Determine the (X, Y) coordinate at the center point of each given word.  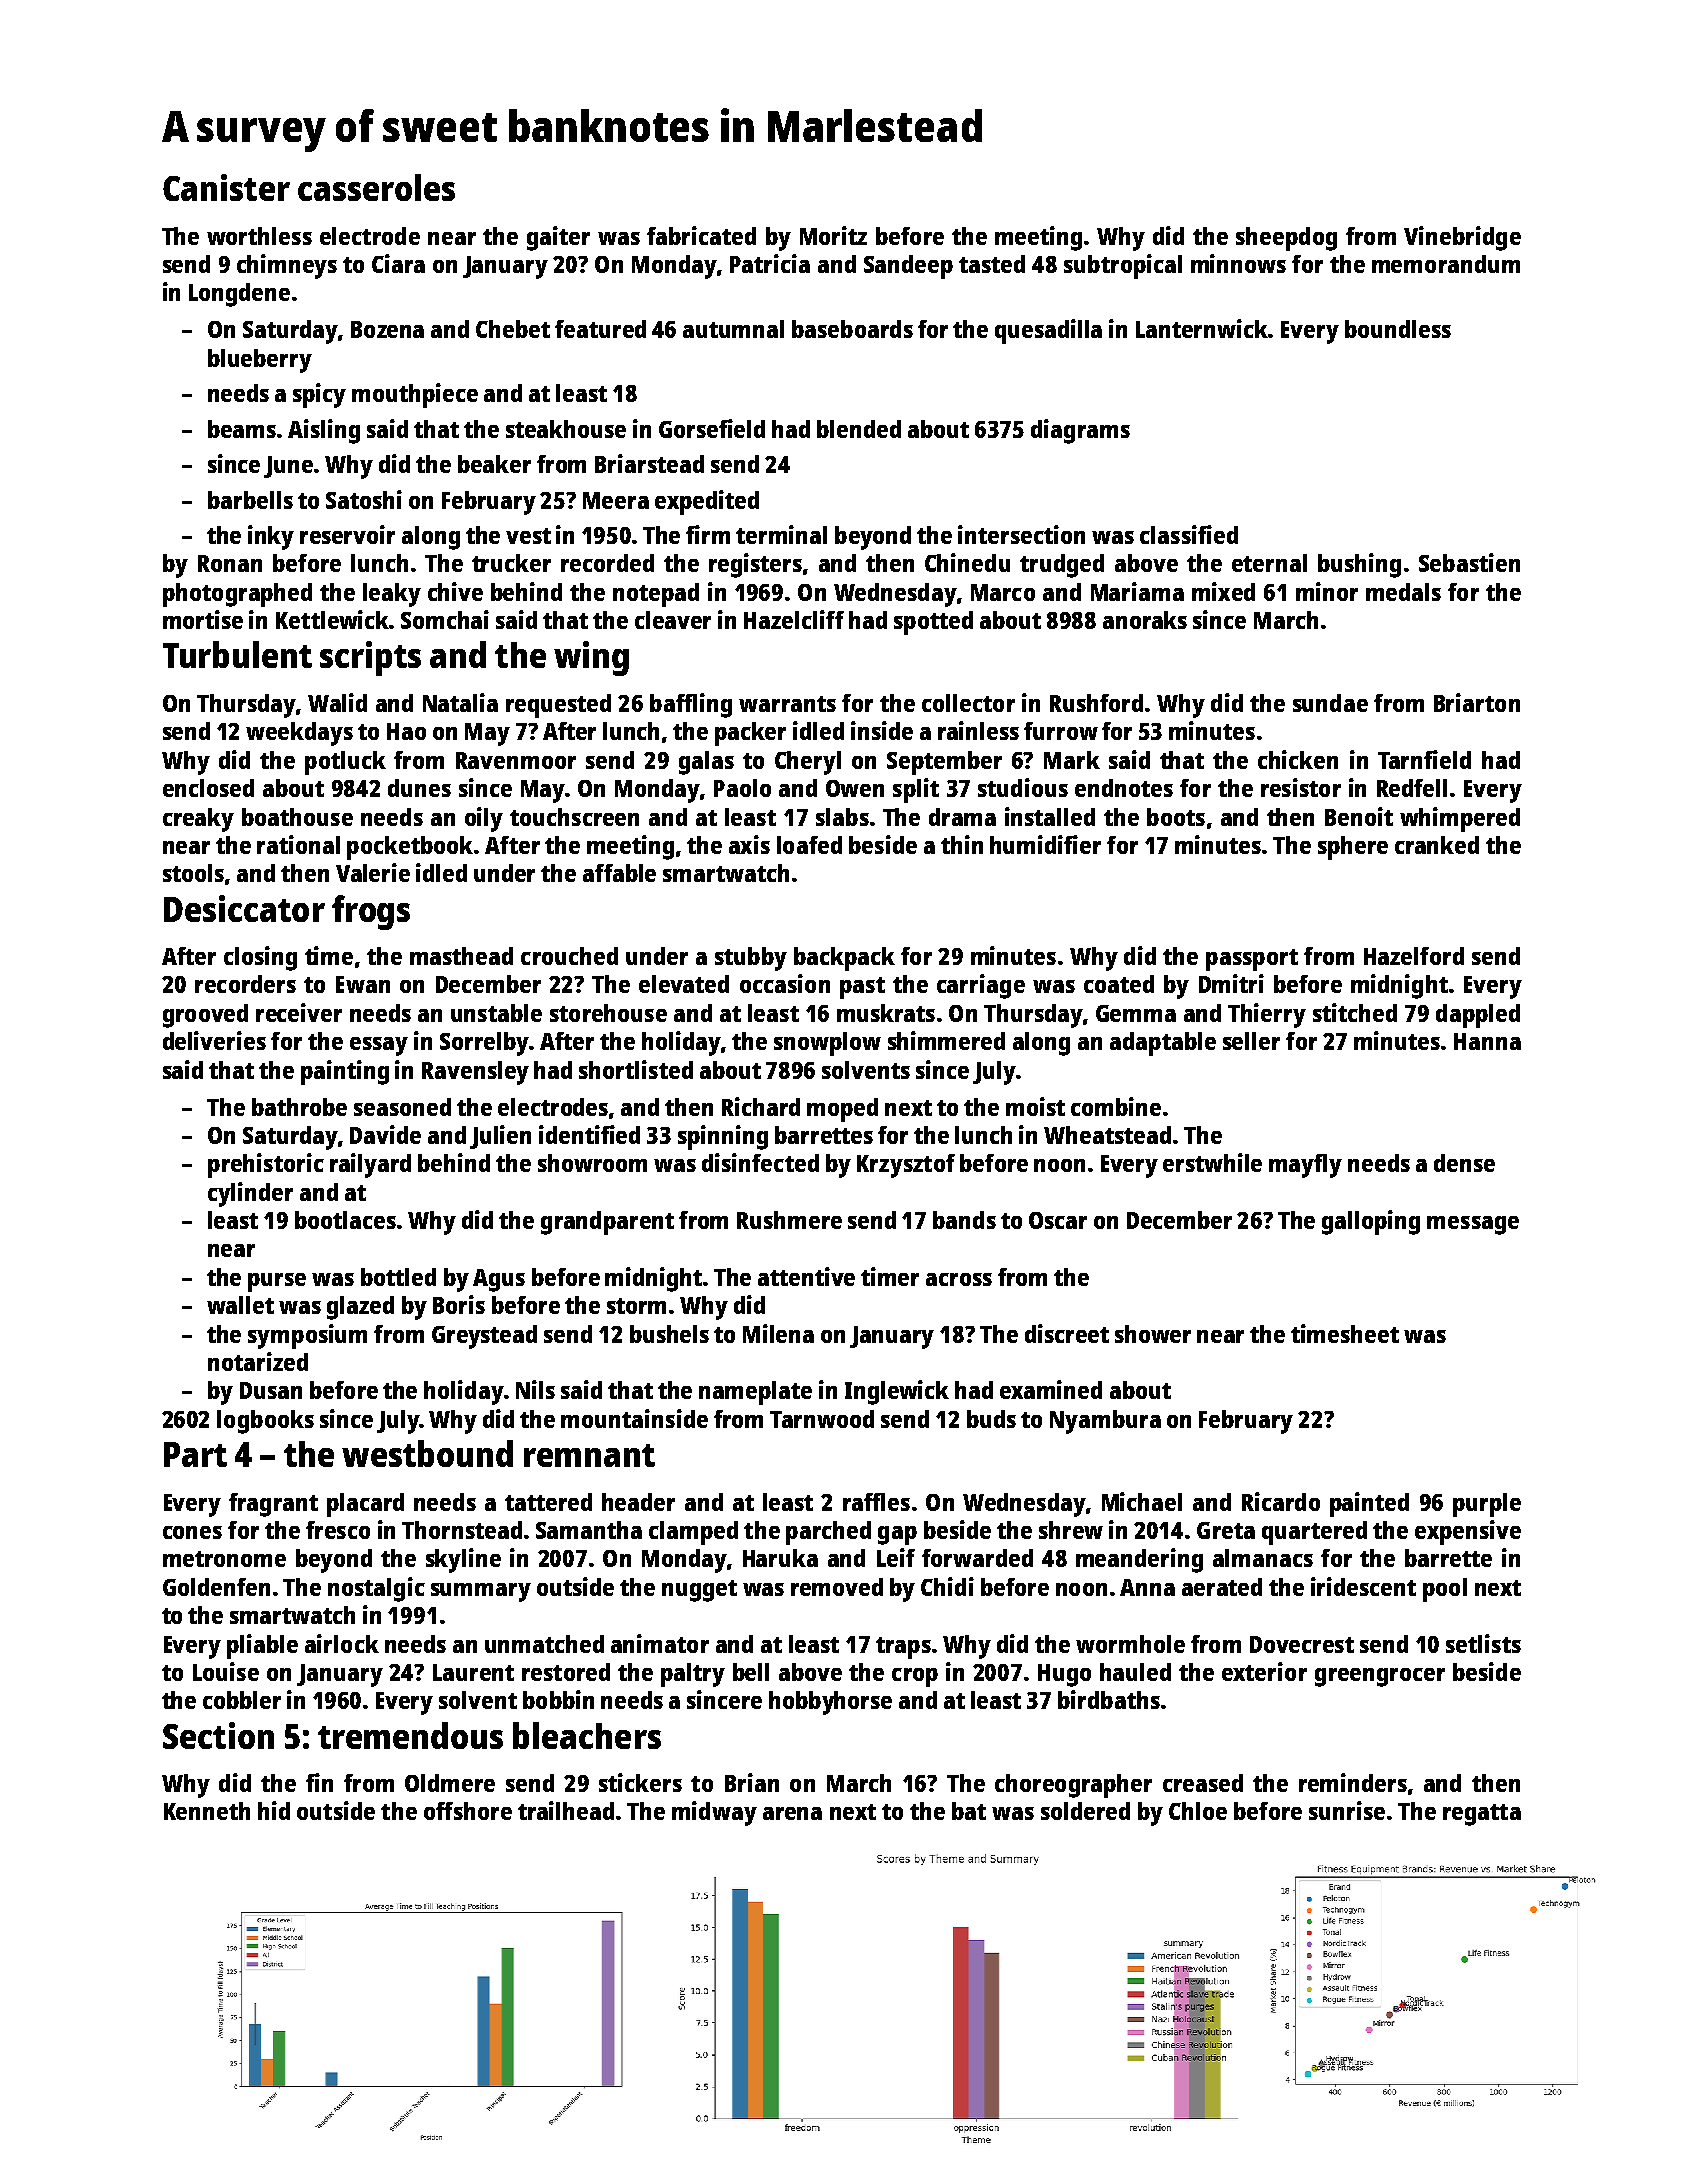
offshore (468, 1811)
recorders (245, 984)
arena (792, 1813)
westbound (427, 1453)
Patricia (770, 263)
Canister (226, 187)
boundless (1398, 329)
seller (1251, 1041)
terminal (781, 534)
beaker (494, 464)
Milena (778, 1333)
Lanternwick (1202, 328)
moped (842, 1110)
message (1473, 1225)
